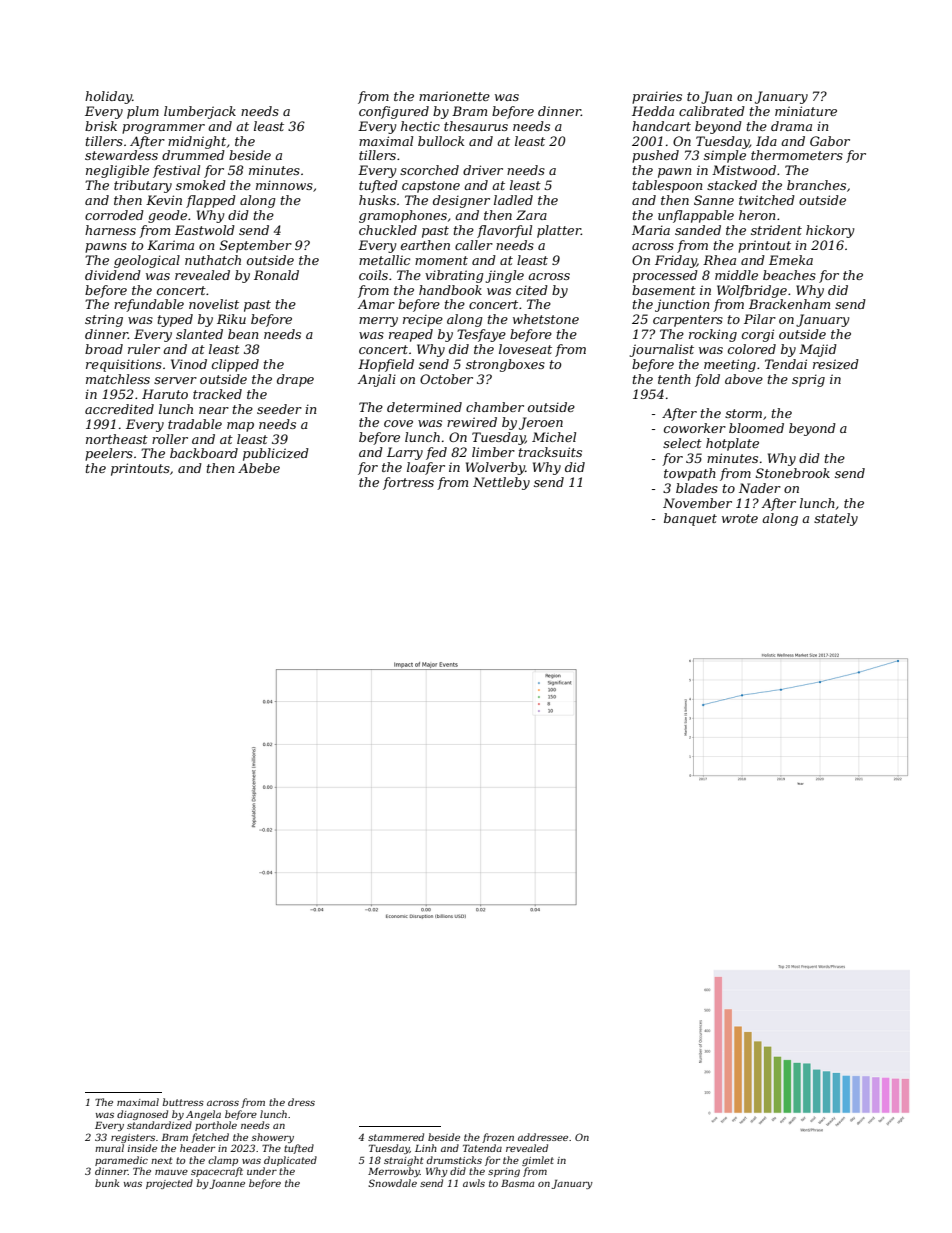 The height and width of the screenshot is (1233, 952). Describe the element at coordinates (740, 518) in the screenshot. I see `wrote` at that location.
